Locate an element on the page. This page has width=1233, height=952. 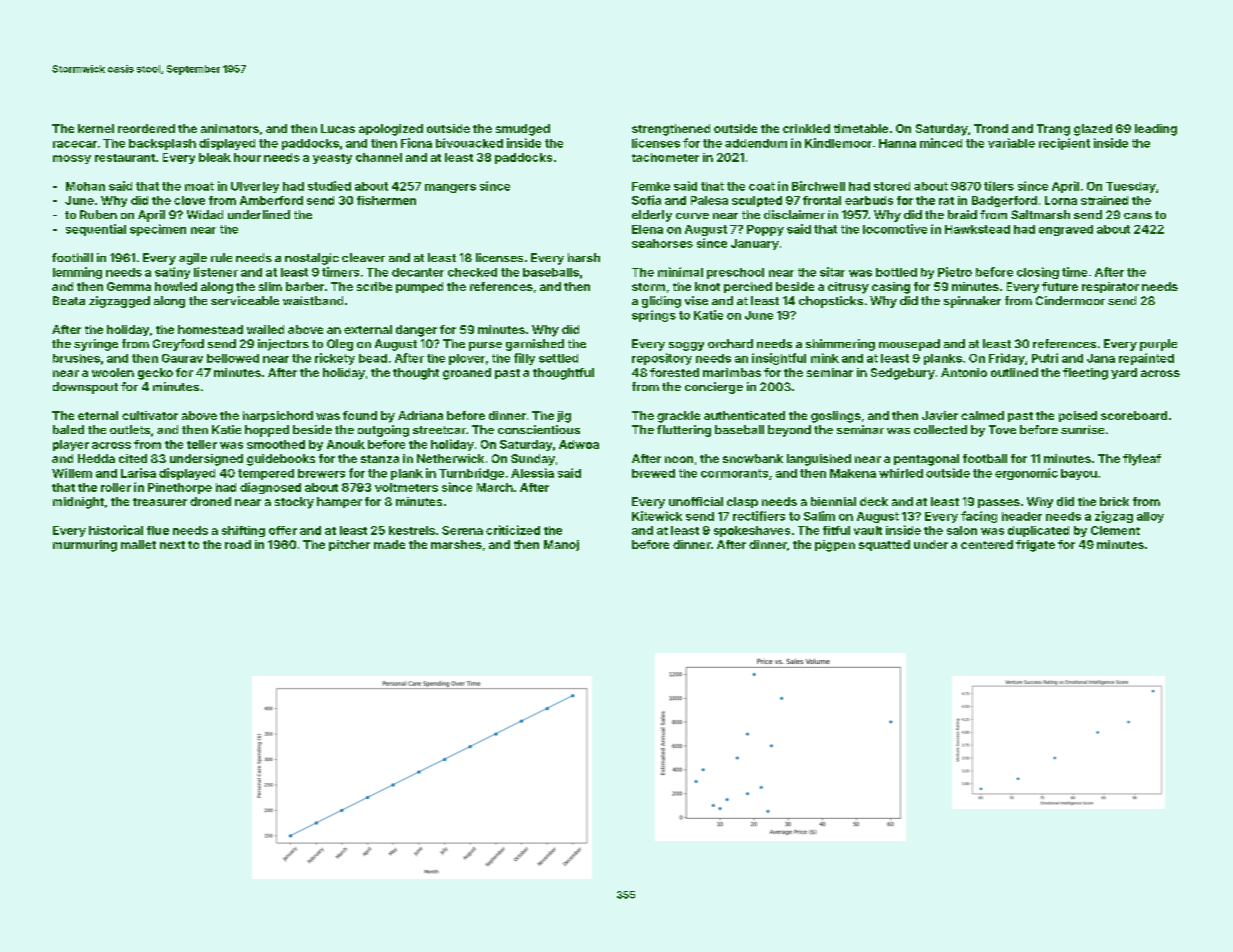
frigate is located at coordinates (1035, 546).
